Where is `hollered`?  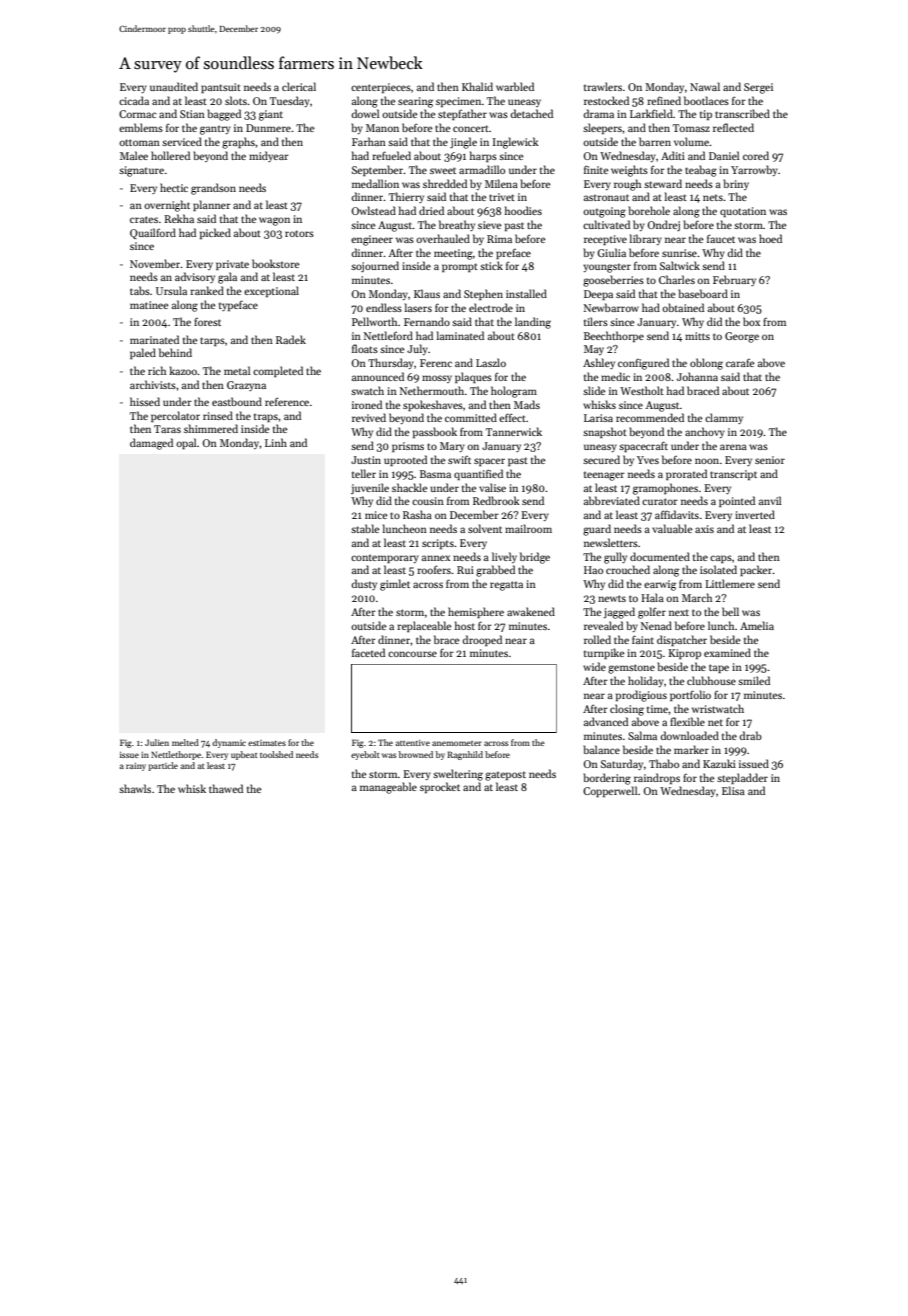
hollered is located at coordinates (170, 155).
